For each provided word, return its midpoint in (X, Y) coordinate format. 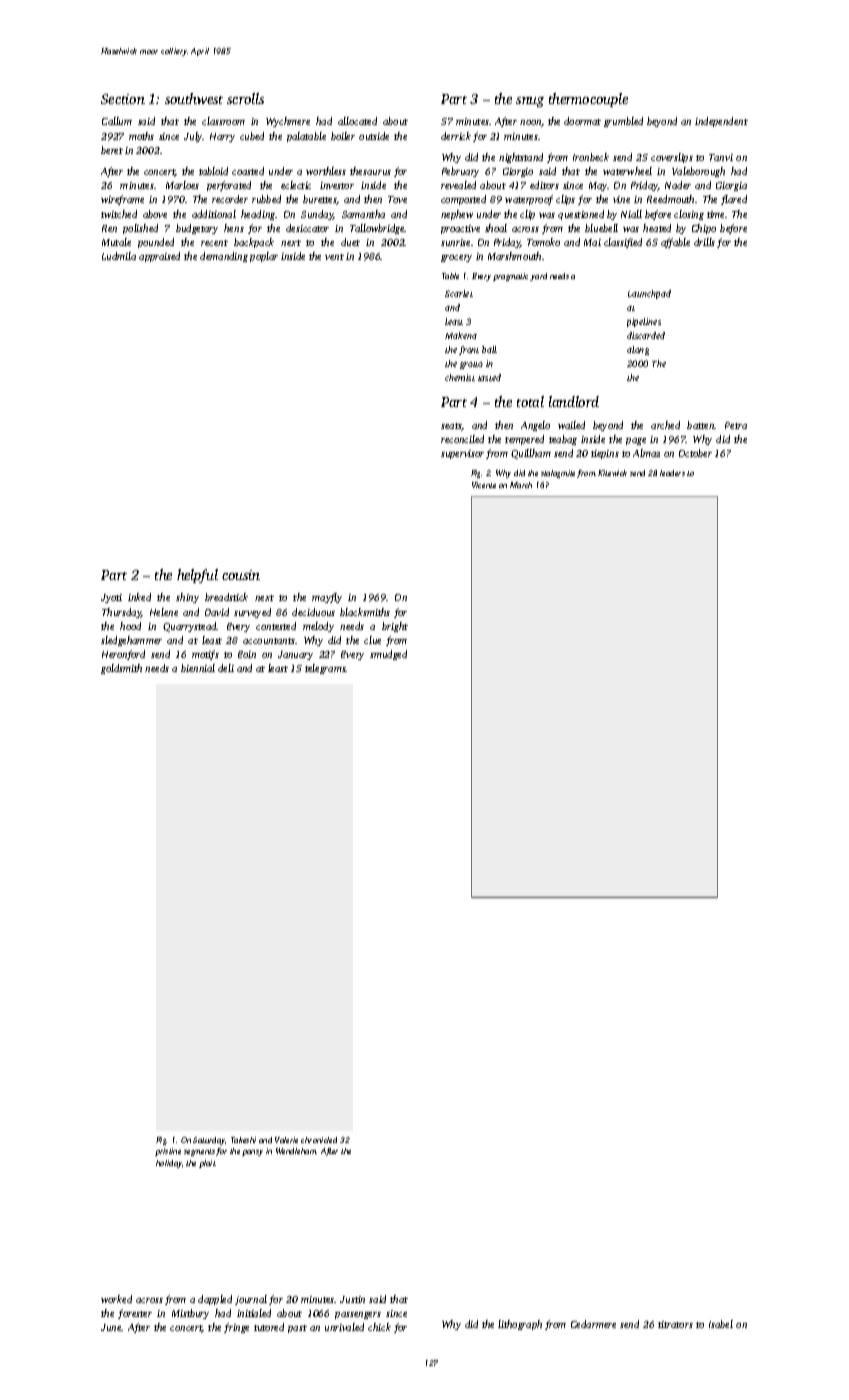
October (695, 453)
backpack (254, 243)
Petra (736, 425)
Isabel (721, 1324)
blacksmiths (365, 612)
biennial (198, 668)
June (111, 1327)
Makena (461, 335)
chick (379, 1327)
